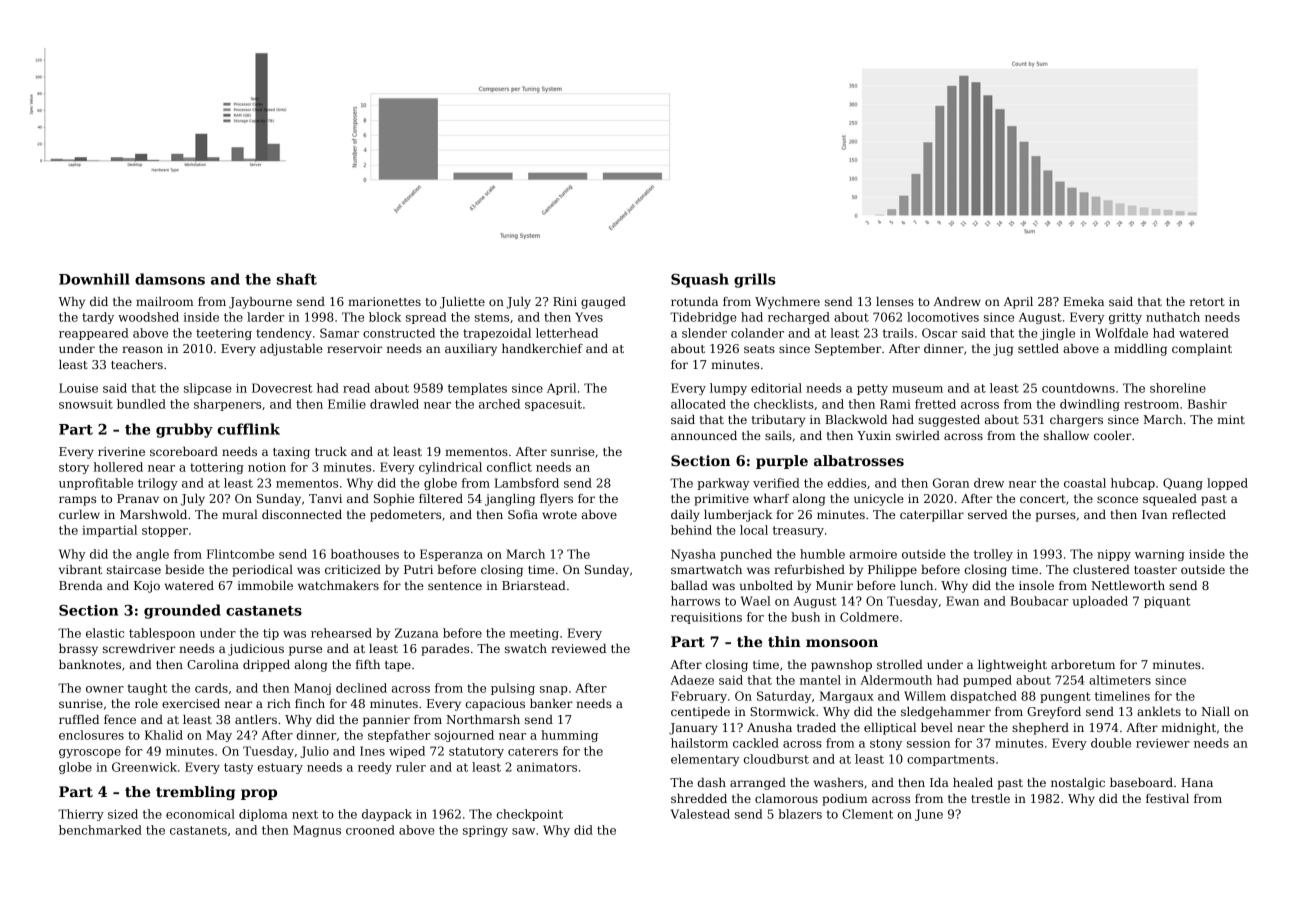 Image resolution: width=1308 pixels, height=924 pixels. Describe the element at coordinates (100, 830) in the page. I see `benchmarked` at that location.
